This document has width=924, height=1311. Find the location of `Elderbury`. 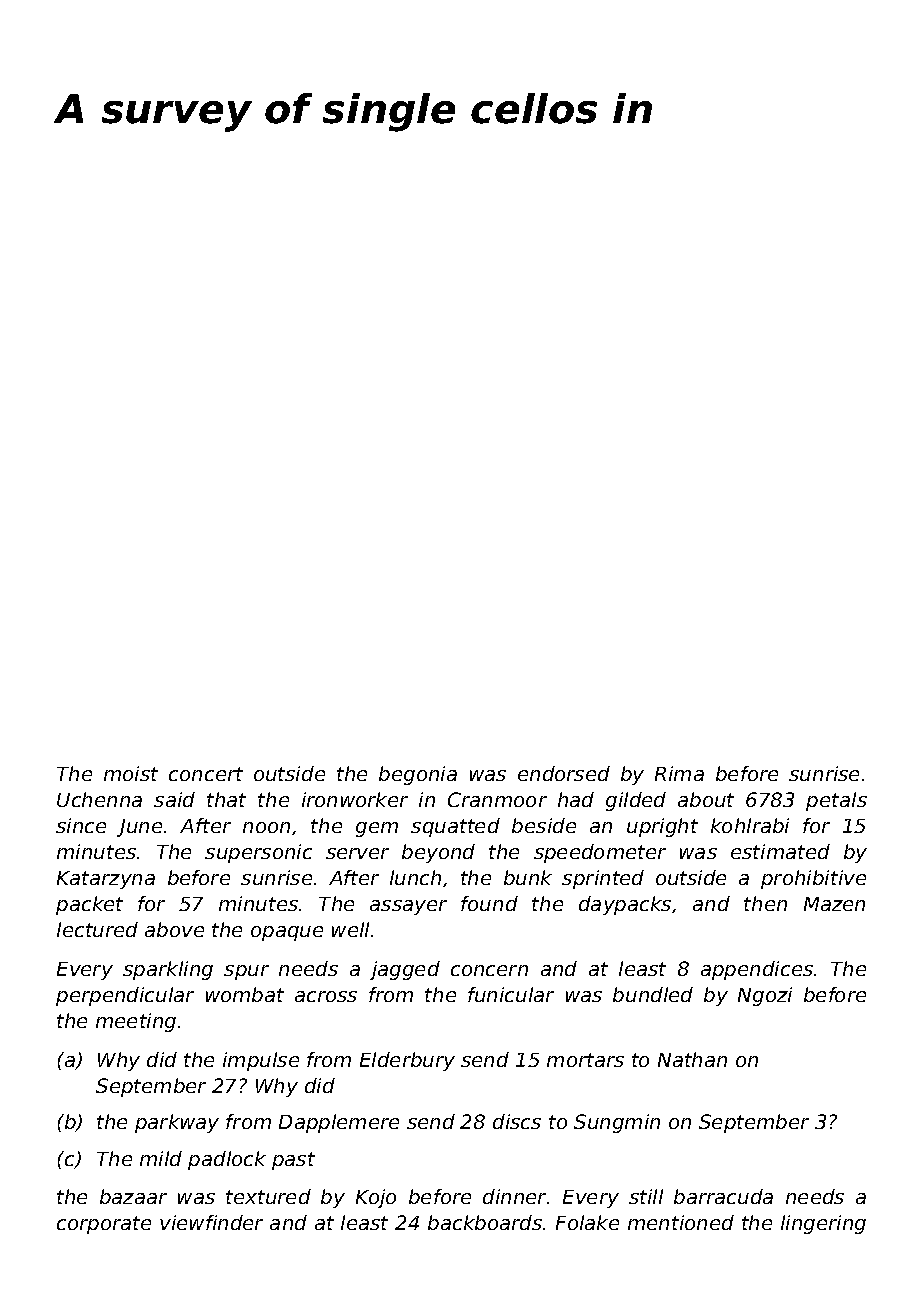

Elderbury is located at coordinates (407, 1061).
